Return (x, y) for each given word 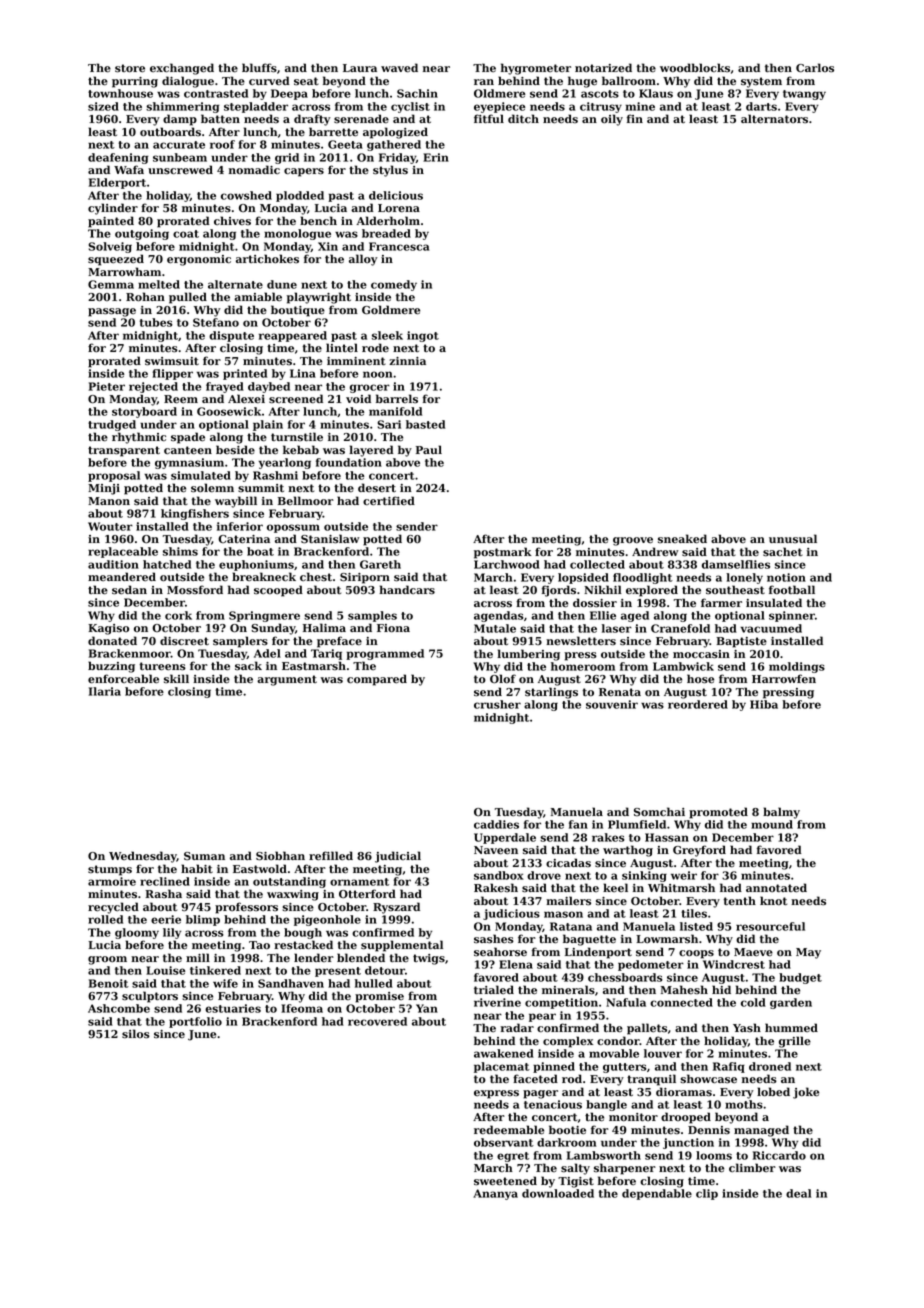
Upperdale (505, 838)
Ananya (495, 1194)
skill (176, 679)
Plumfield (637, 824)
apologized (395, 133)
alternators (774, 119)
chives (232, 221)
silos (136, 1034)
